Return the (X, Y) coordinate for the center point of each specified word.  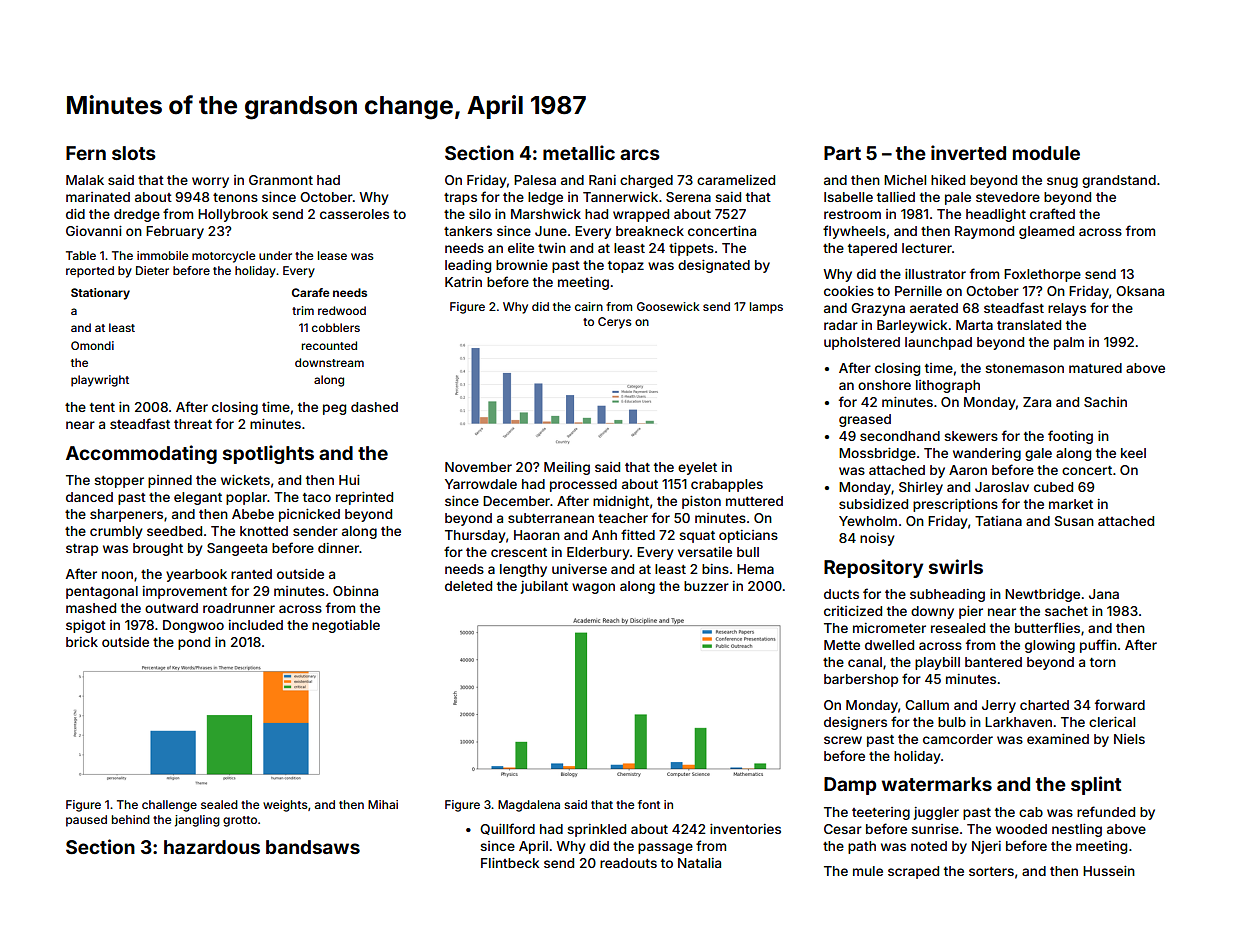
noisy (877, 539)
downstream (329, 362)
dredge (137, 215)
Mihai (383, 804)
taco (317, 497)
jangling (197, 821)
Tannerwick (620, 197)
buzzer (706, 586)
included (256, 625)
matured (1095, 368)
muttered (754, 501)
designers (855, 723)
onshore (884, 385)
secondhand (900, 436)
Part (842, 153)
